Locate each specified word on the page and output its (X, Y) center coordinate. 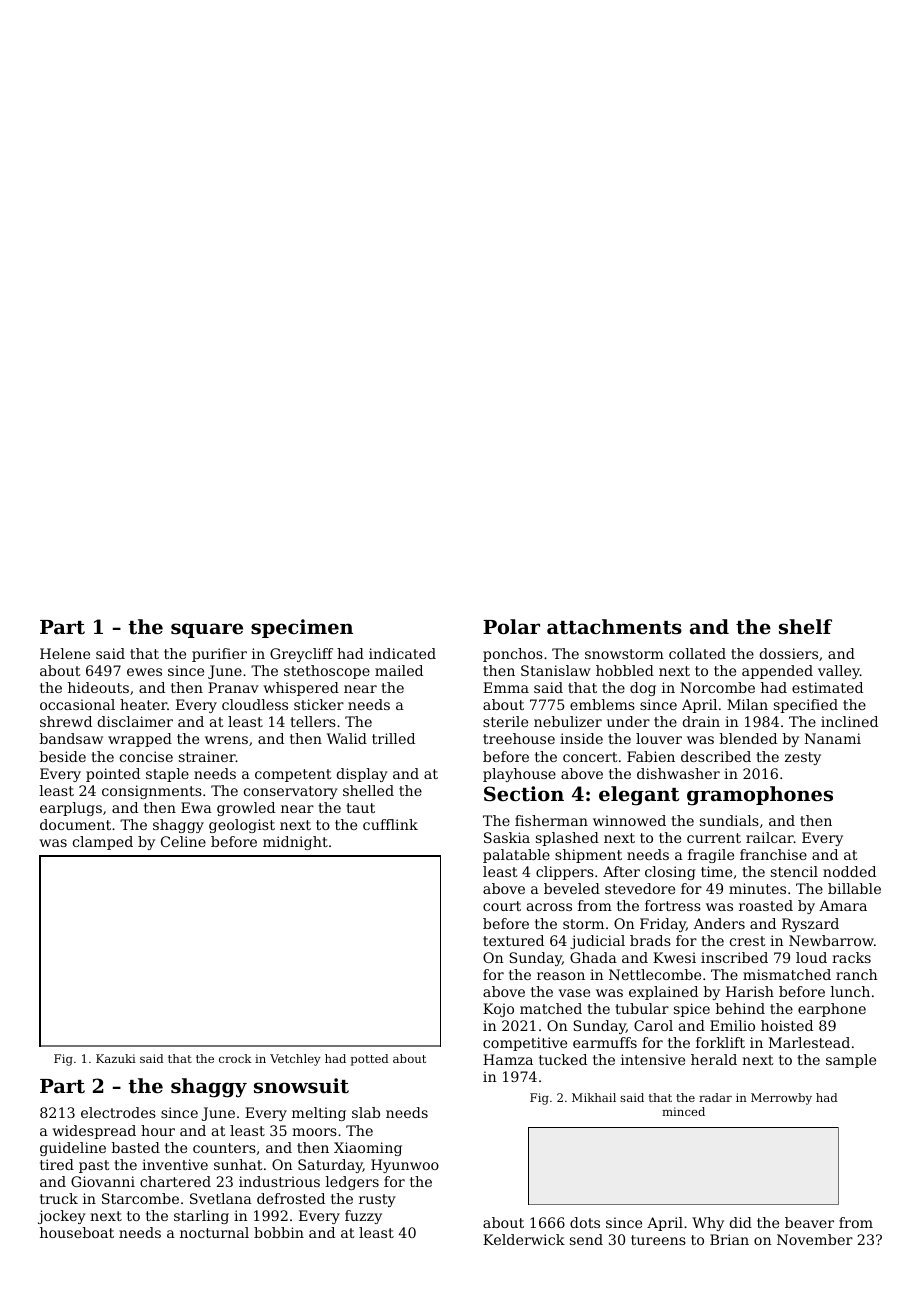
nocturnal (214, 1232)
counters (224, 1148)
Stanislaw (556, 670)
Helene (65, 653)
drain (701, 721)
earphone (832, 1010)
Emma (506, 687)
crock (235, 1058)
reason (561, 976)
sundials (729, 820)
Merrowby (781, 1099)
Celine (183, 841)
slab (366, 1112)
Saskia (507, 837)
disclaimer (135, 721)
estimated (827, 687)
